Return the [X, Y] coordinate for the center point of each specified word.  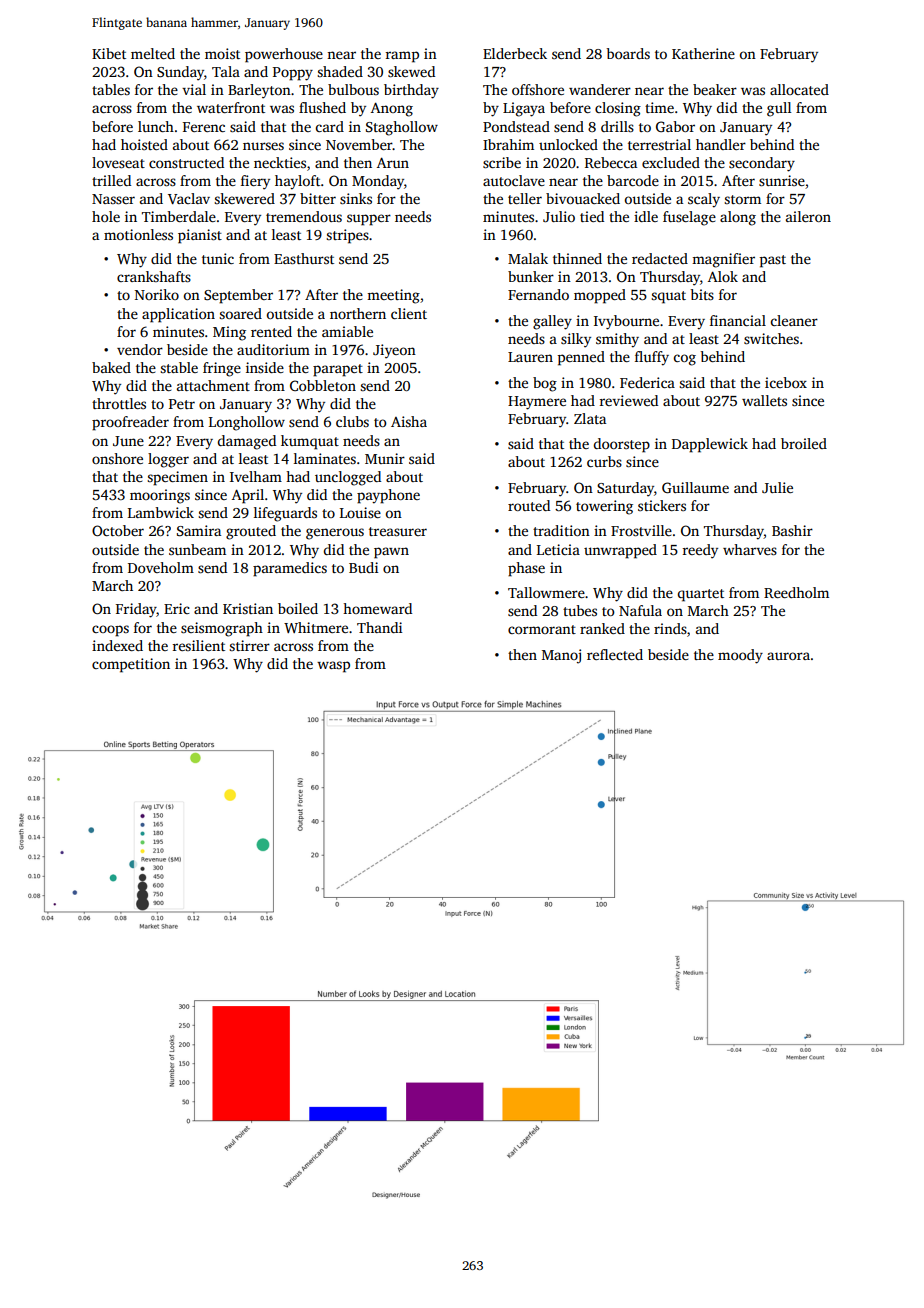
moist [222, 53]
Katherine [703, 53]
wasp [333, 667]
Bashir [792, 530]
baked [111, 367]
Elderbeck [515, 53]
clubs [352, 421]
